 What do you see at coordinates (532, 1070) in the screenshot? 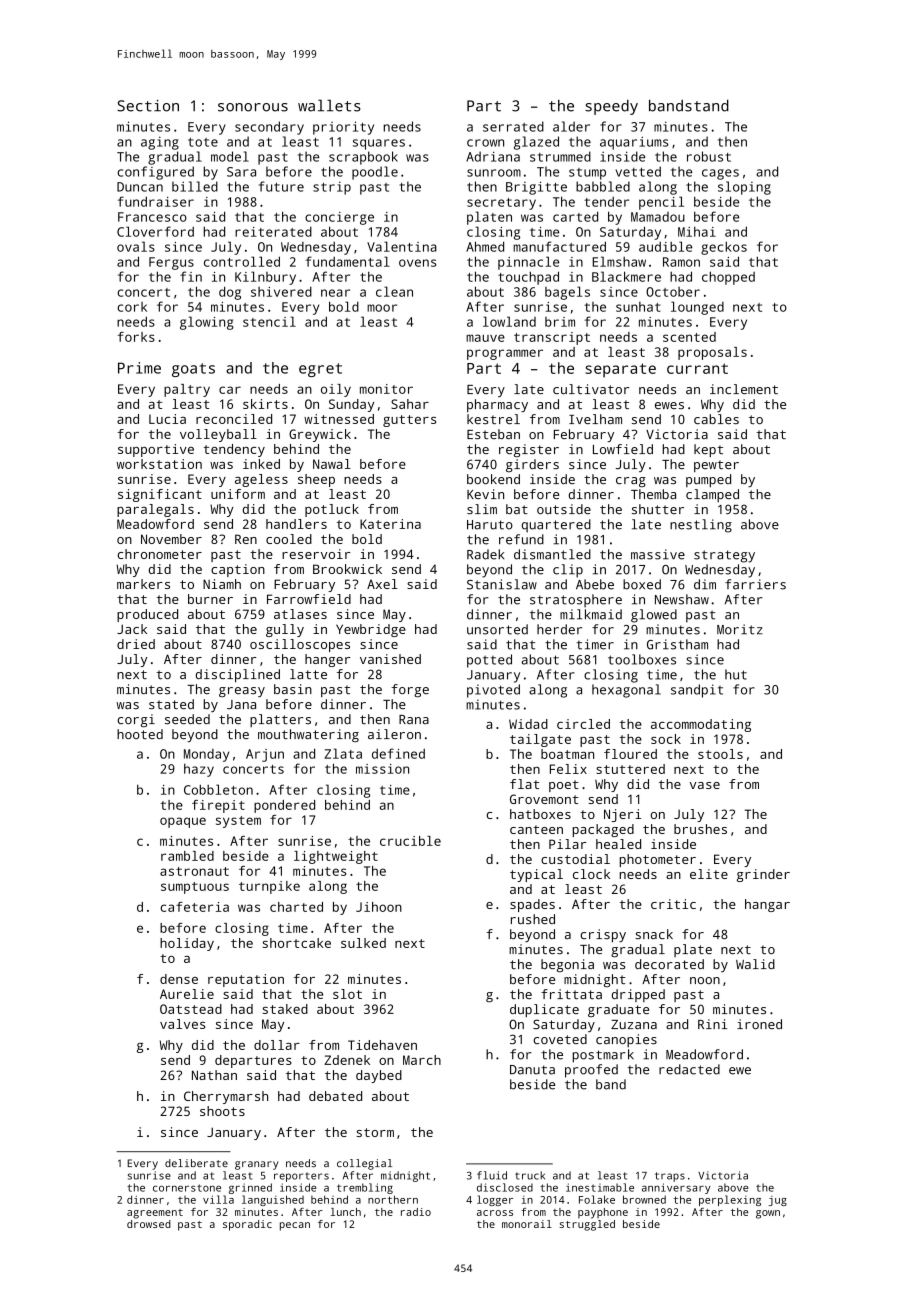
I see `Danuta` at bounding box center [532, 1070].
